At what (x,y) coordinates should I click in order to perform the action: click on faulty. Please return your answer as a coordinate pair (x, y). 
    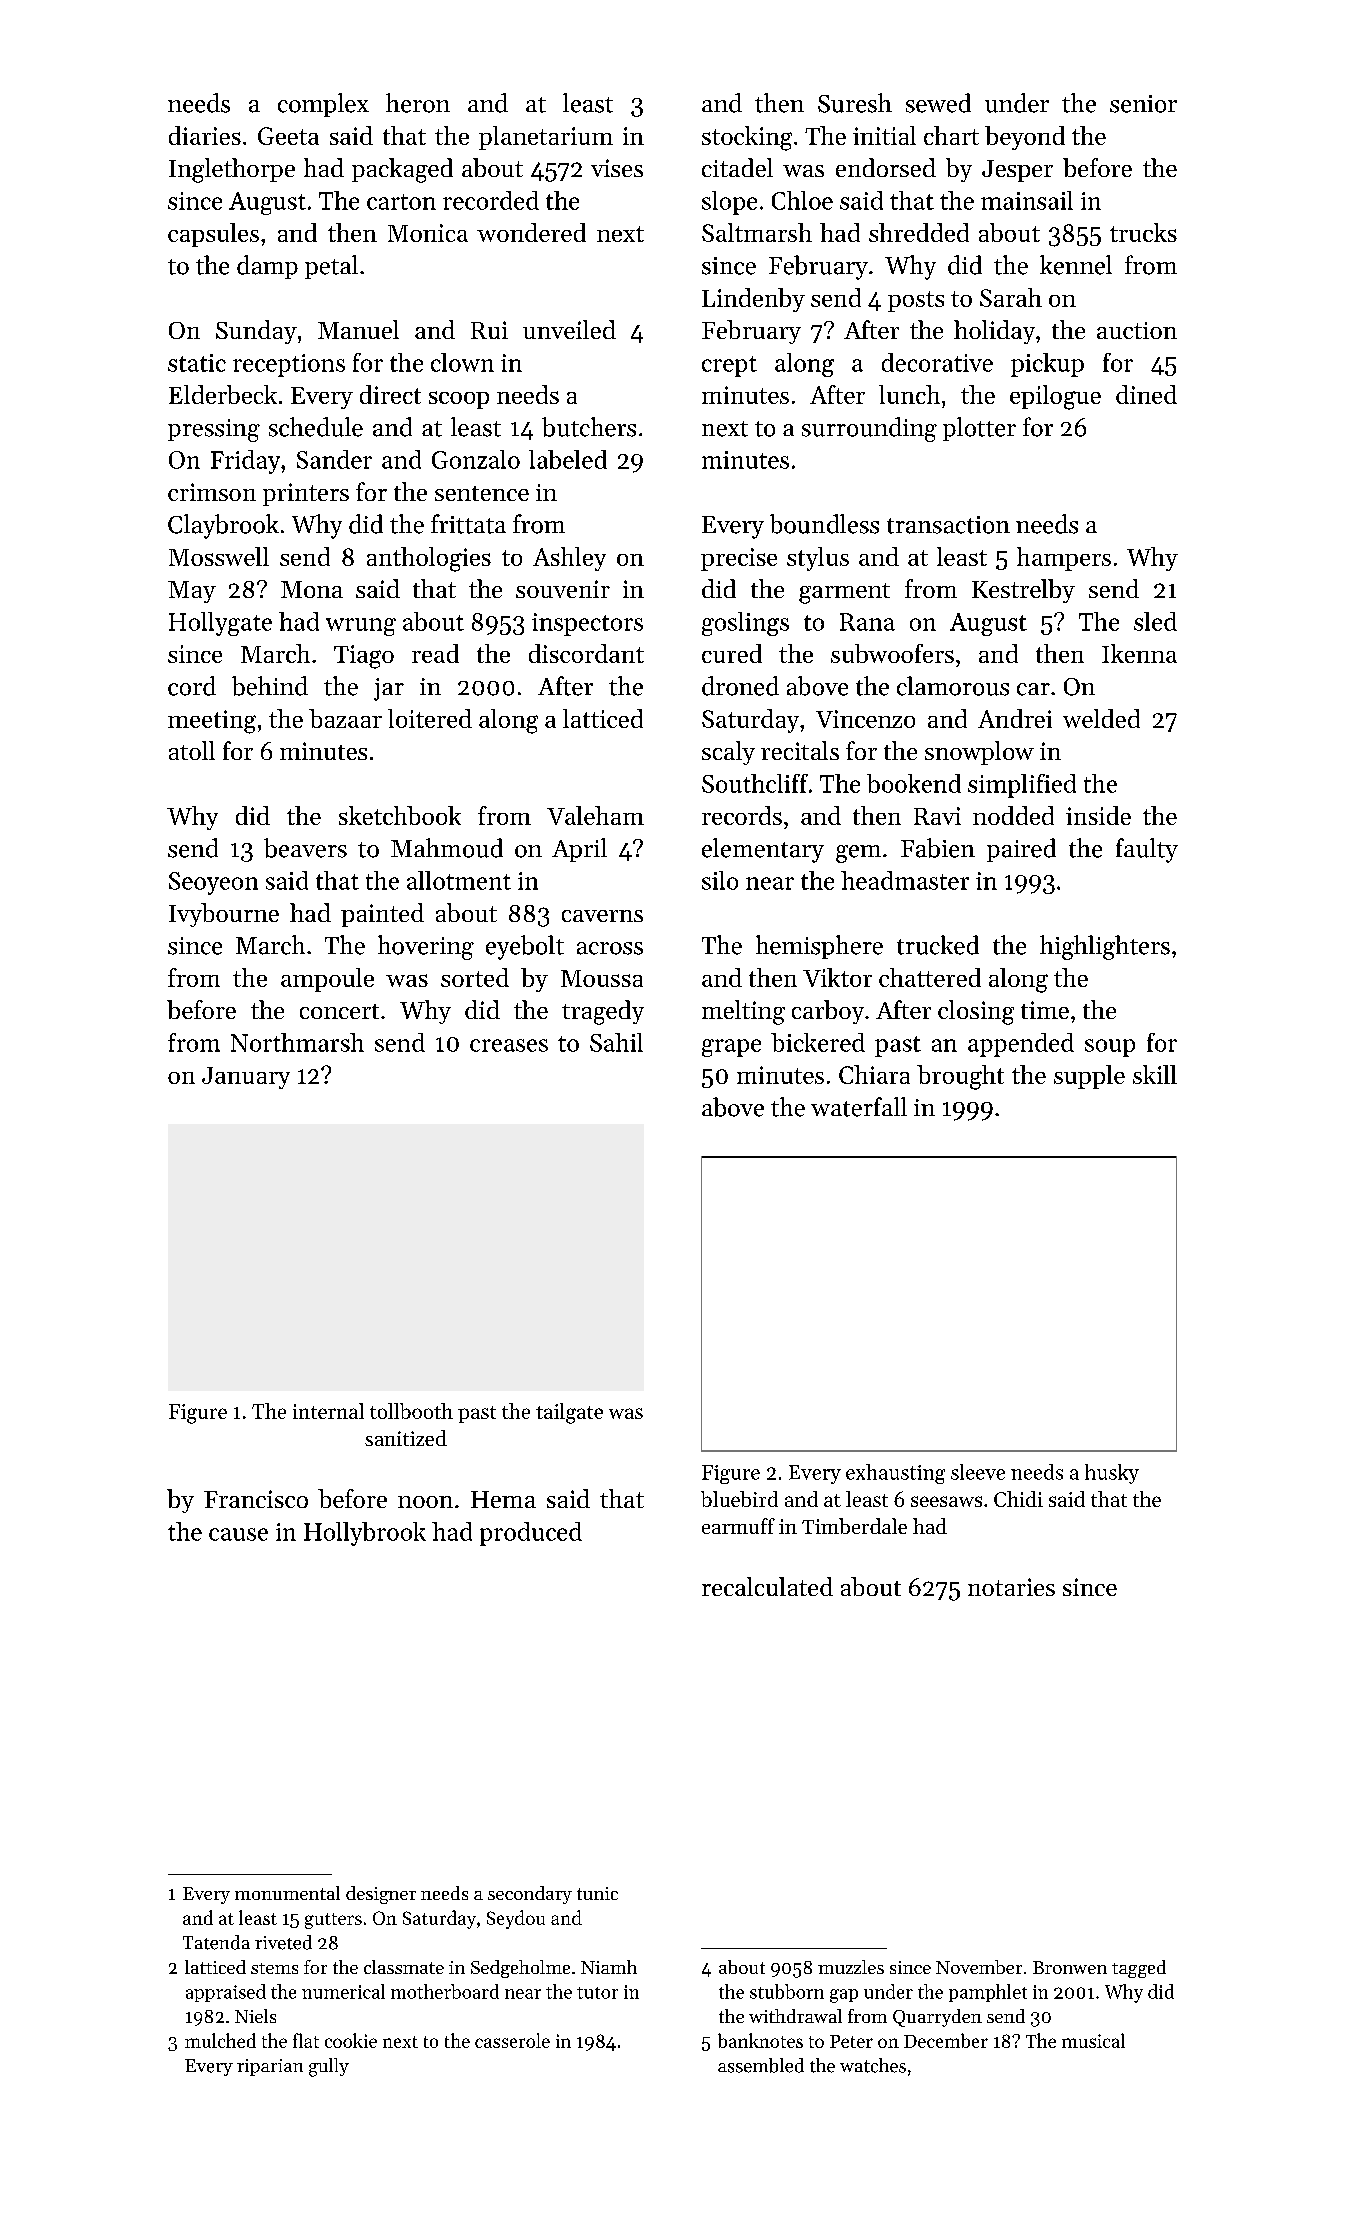
    Looking at the image, I should click on (1147, 850).
